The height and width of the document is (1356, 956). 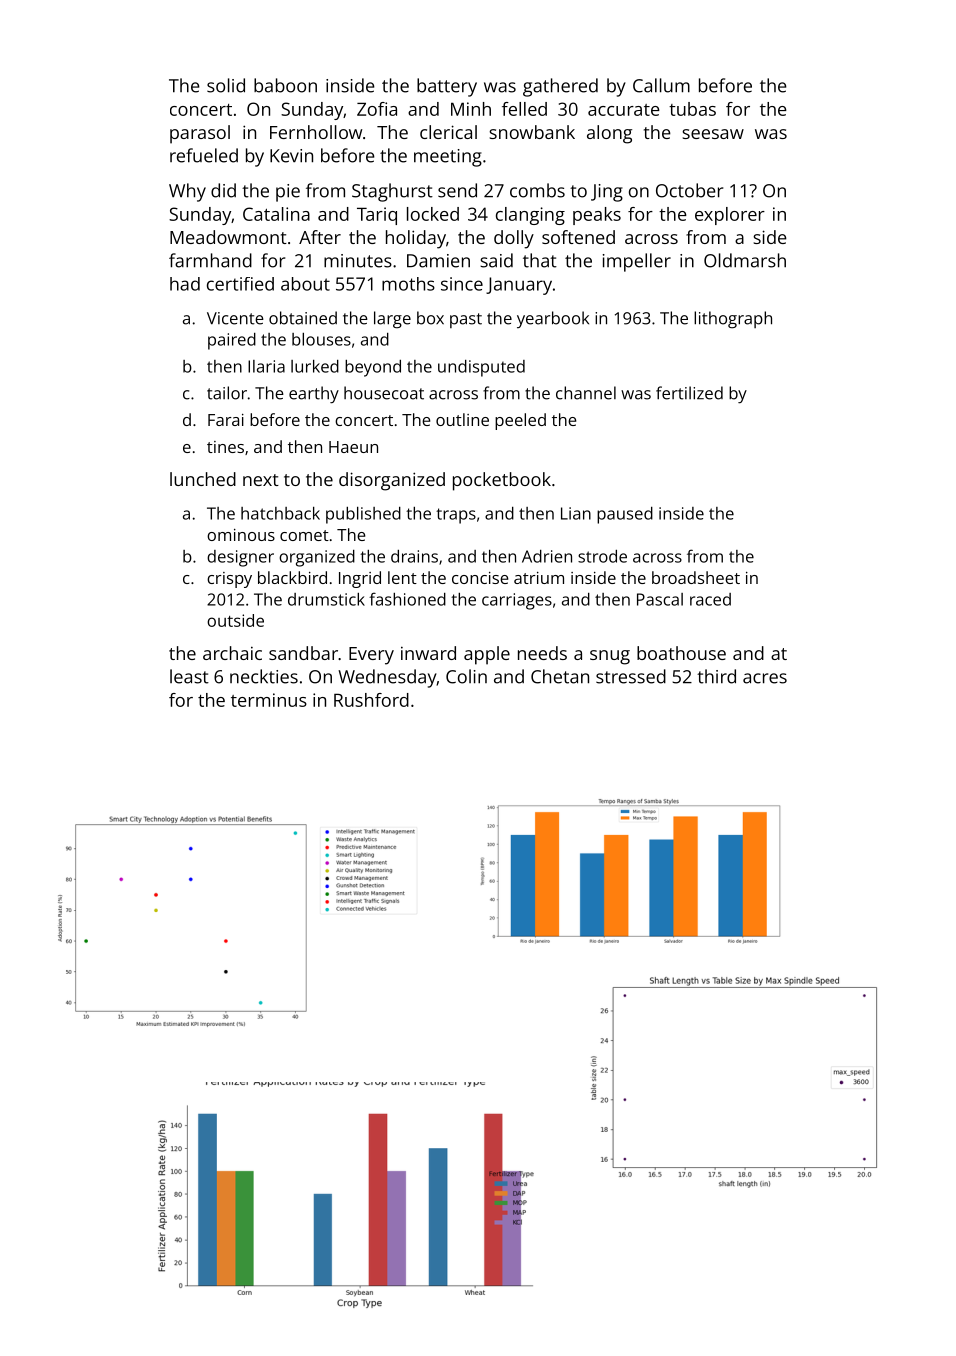 What do you see at coordinates (447, 87) in the document?
I see `battery` at bounding box center [447, 87].
